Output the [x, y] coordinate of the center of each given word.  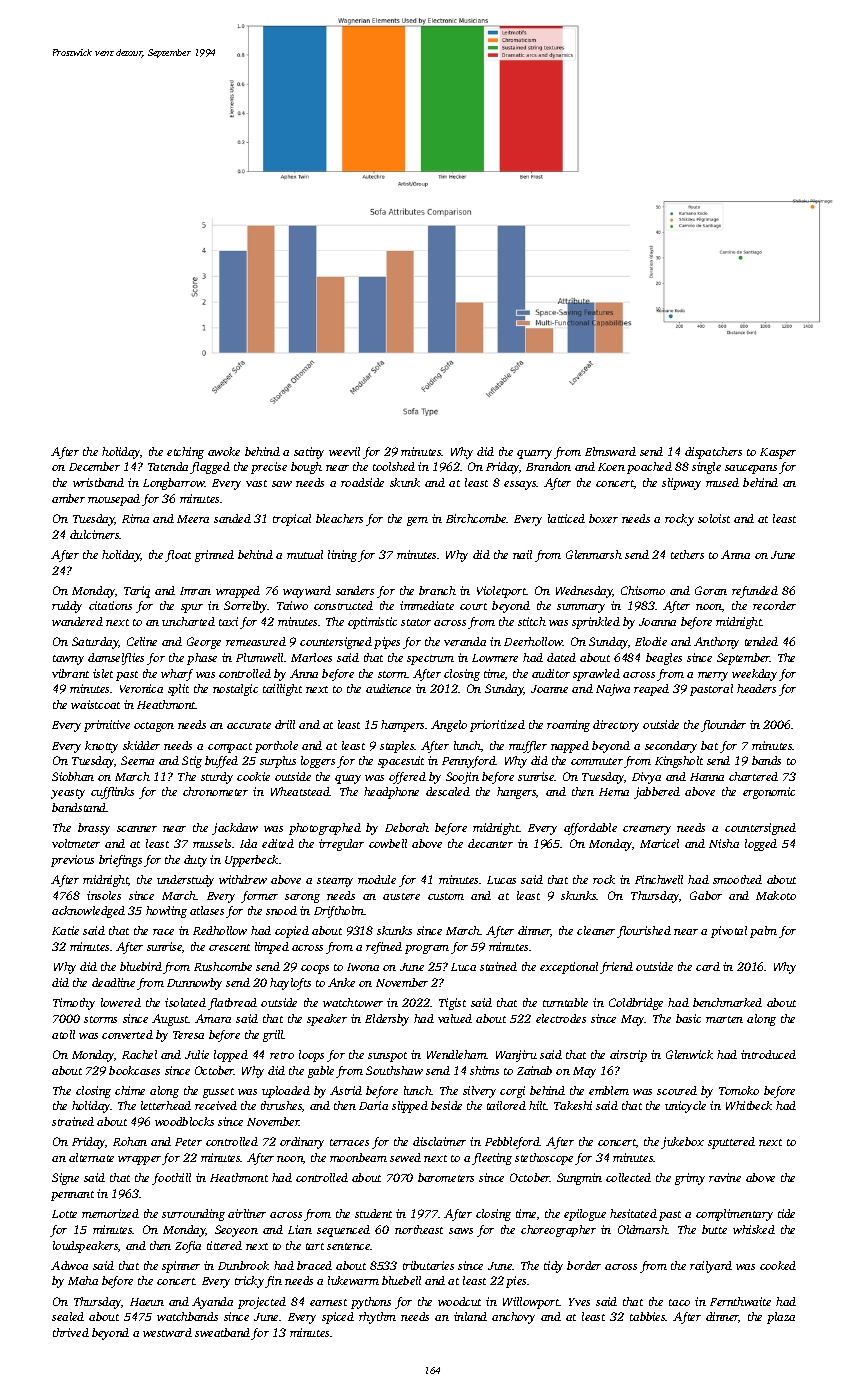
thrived [71, 1332]
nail [522, 554]
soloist [714, 518]
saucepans [751, 469]
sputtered [731, 1143]
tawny [68, 660]
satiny [309, 453]
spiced [338, 1318]
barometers [446, 1177]
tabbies [648, 1316]
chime [130, 1090]
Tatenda [168, 466]
